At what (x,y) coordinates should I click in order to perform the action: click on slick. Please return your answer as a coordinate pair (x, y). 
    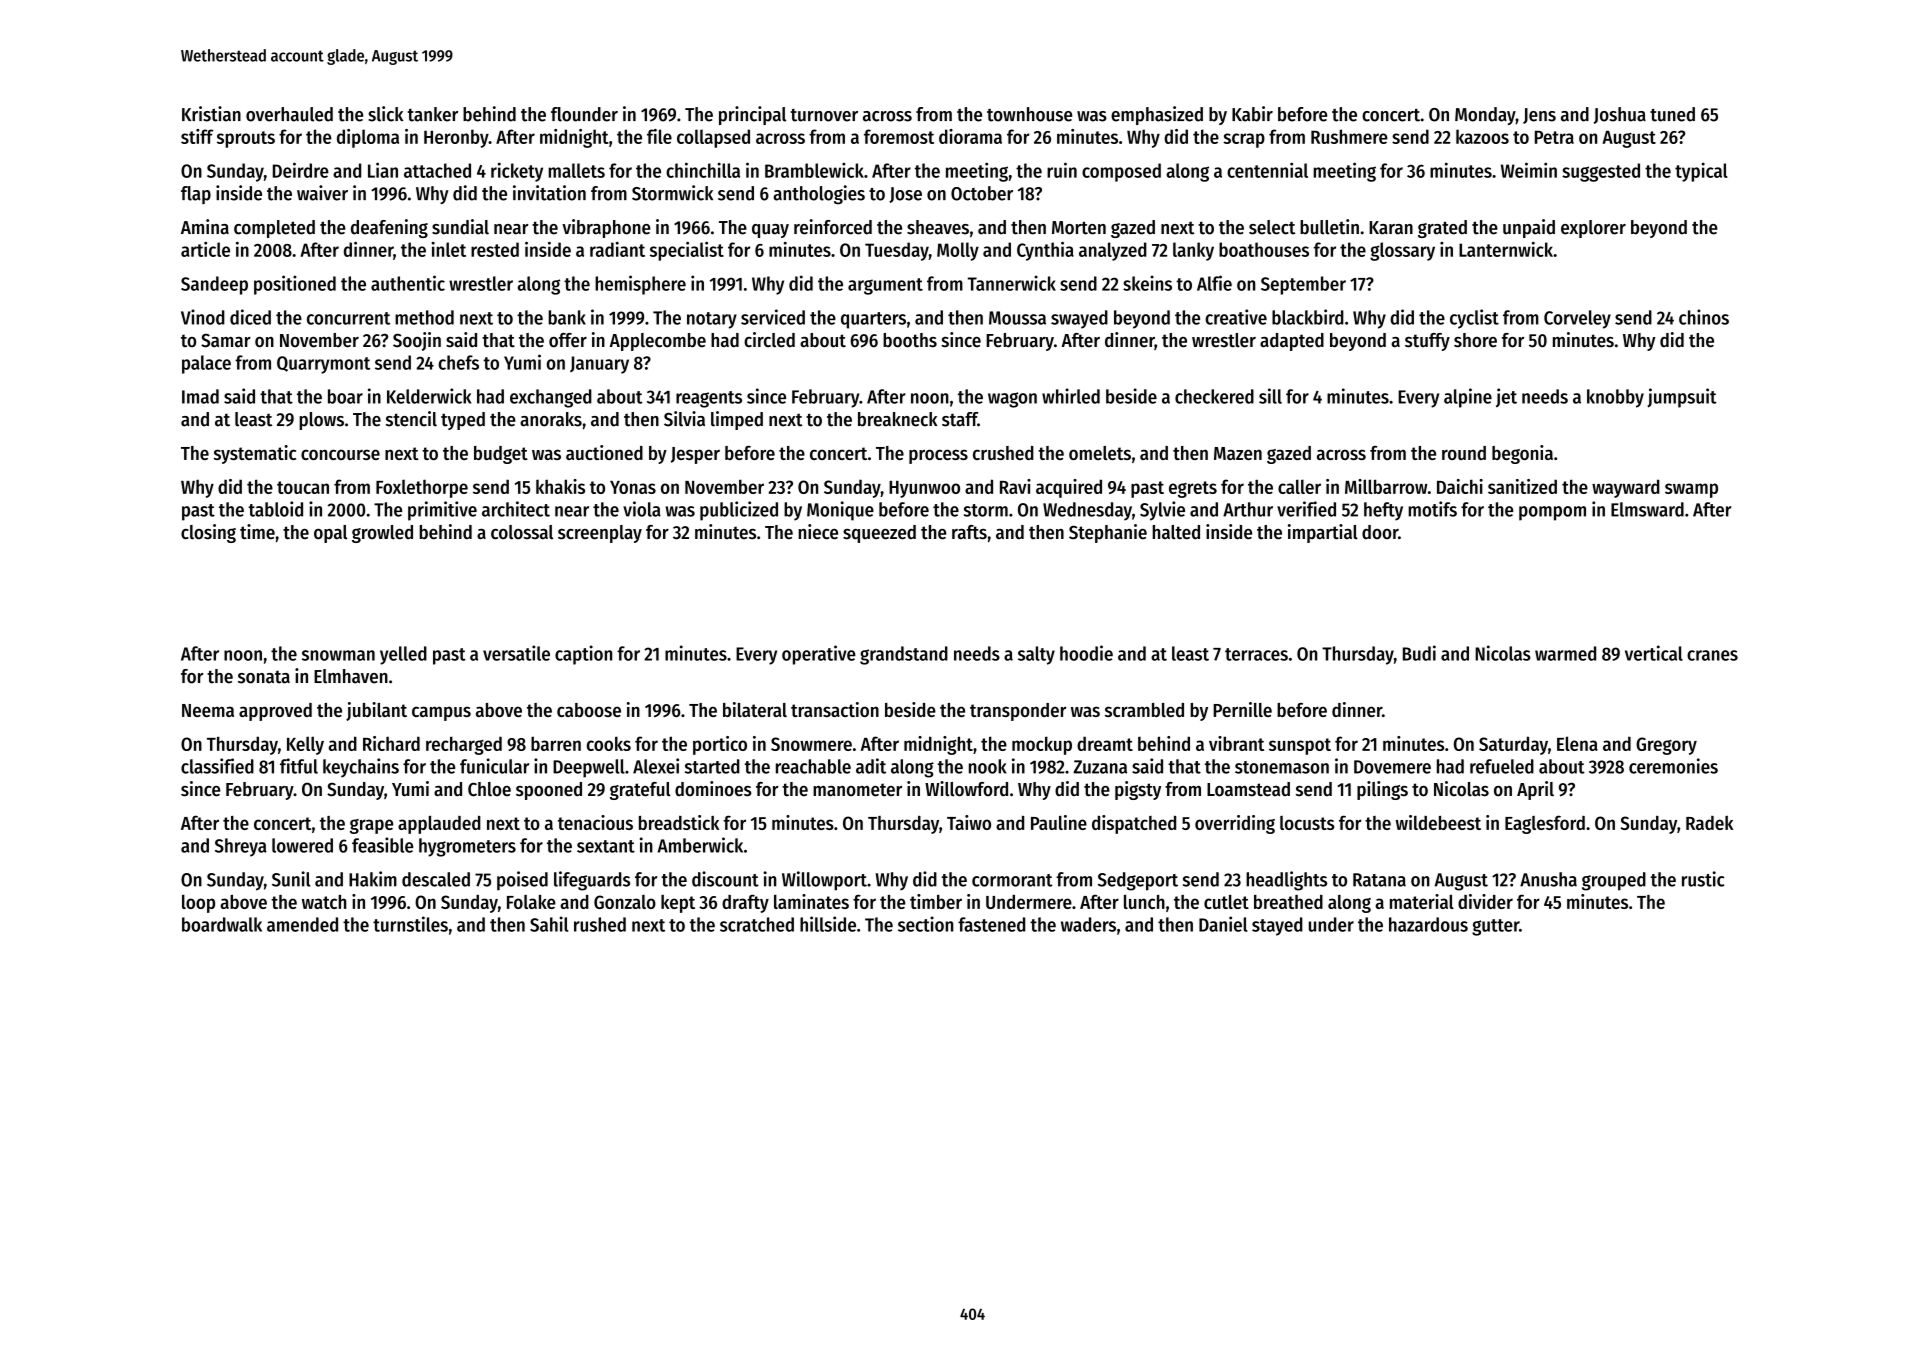
    Looking at the image, I should click on (385, 114).
